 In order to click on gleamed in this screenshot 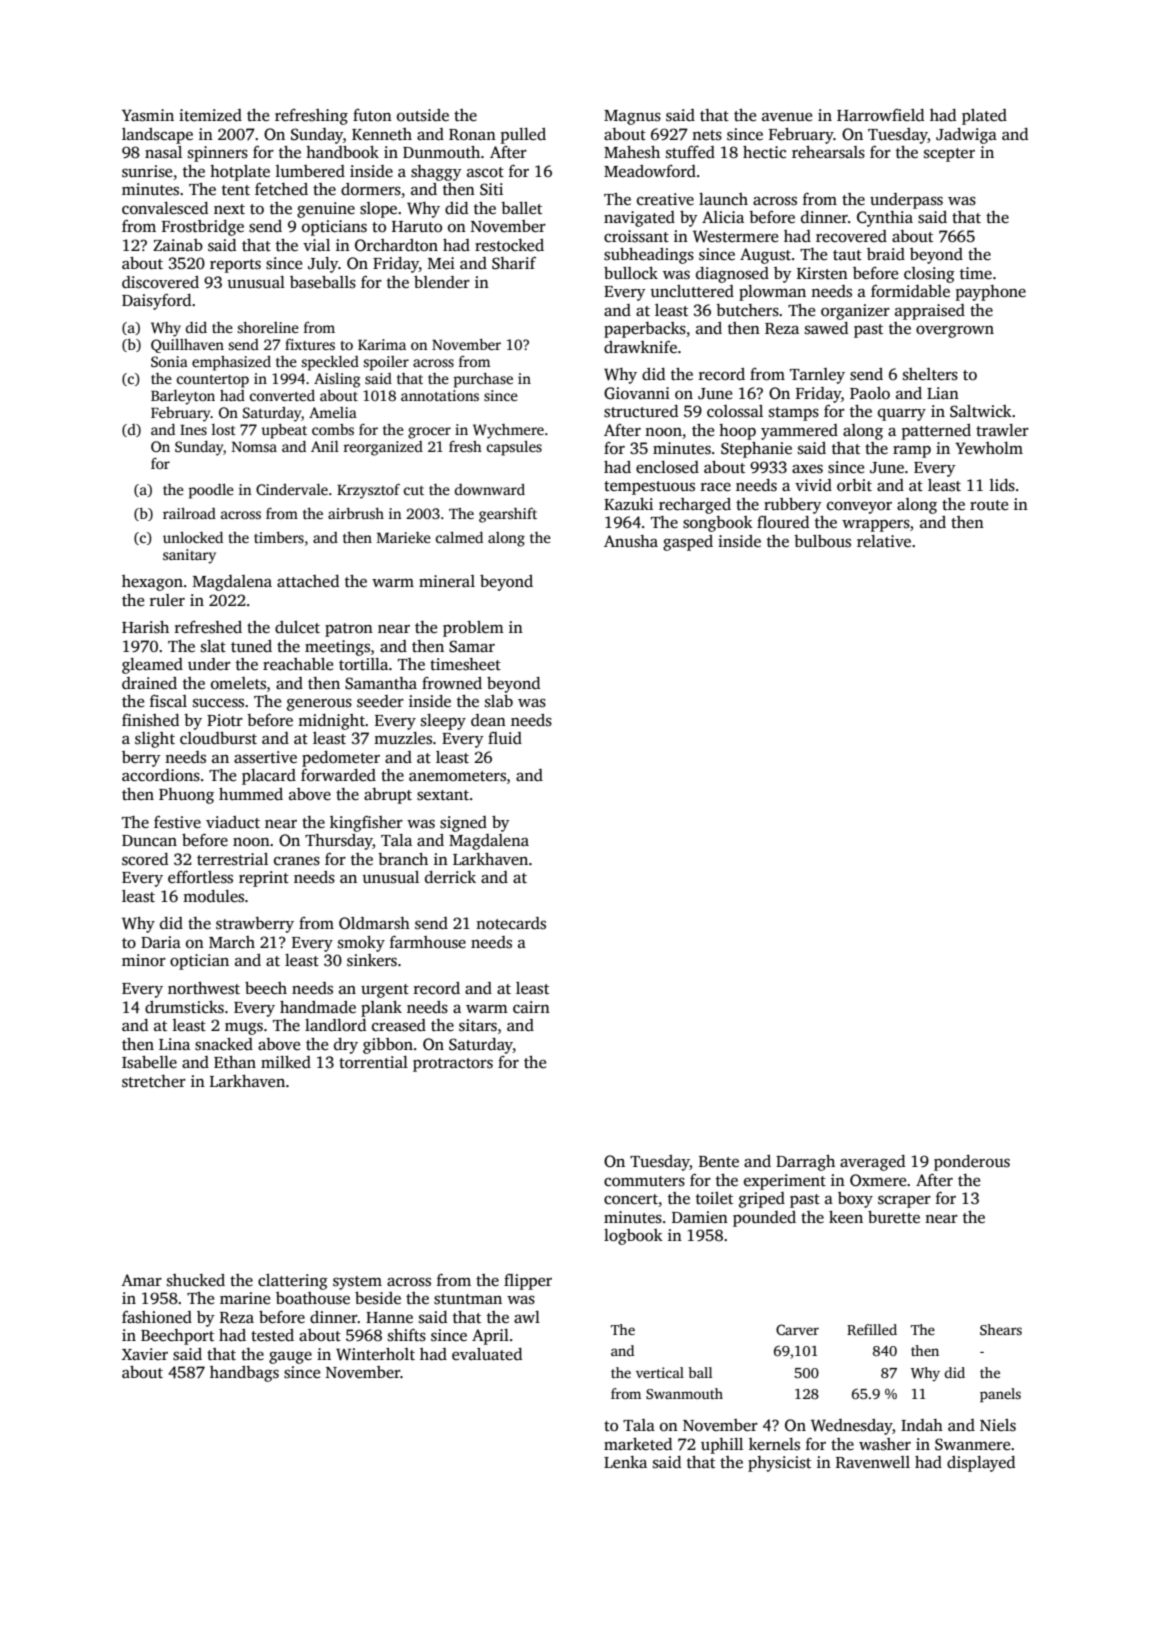, I will do `click(152, 666)`.
